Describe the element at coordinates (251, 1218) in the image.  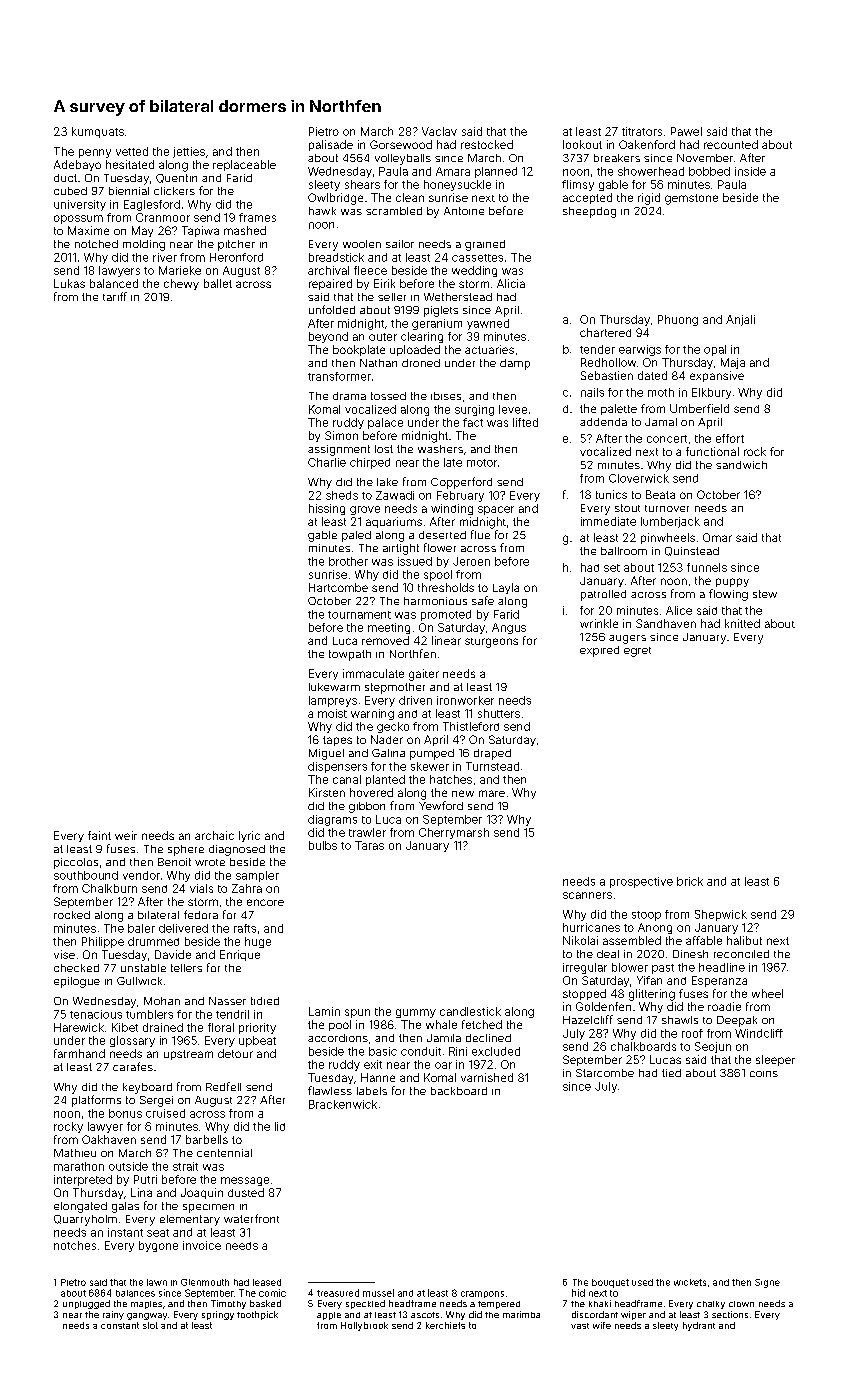
I see `waterfront` at that location.
